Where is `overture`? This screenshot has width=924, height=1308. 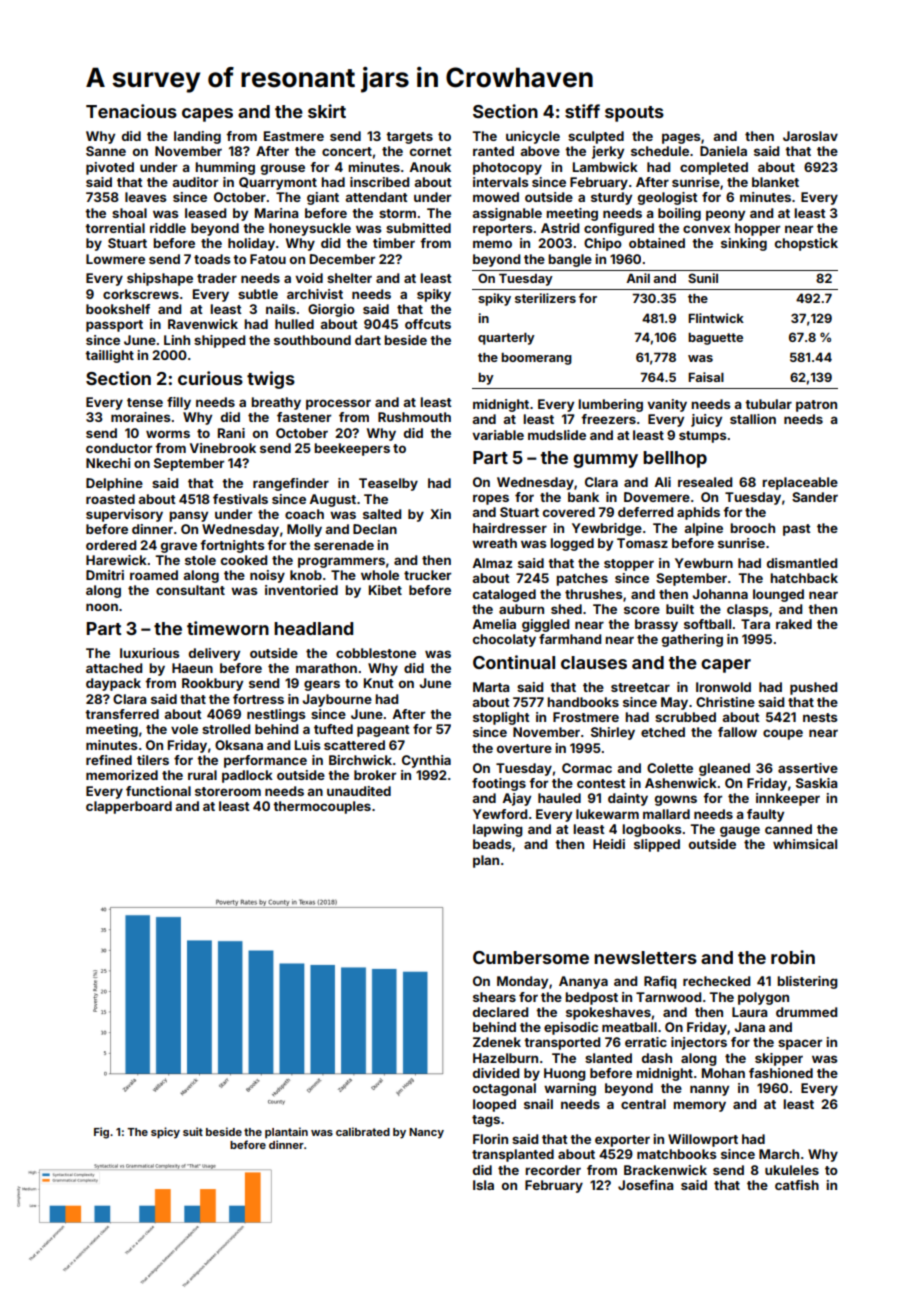 overture is located at coordinates (524, 748).
